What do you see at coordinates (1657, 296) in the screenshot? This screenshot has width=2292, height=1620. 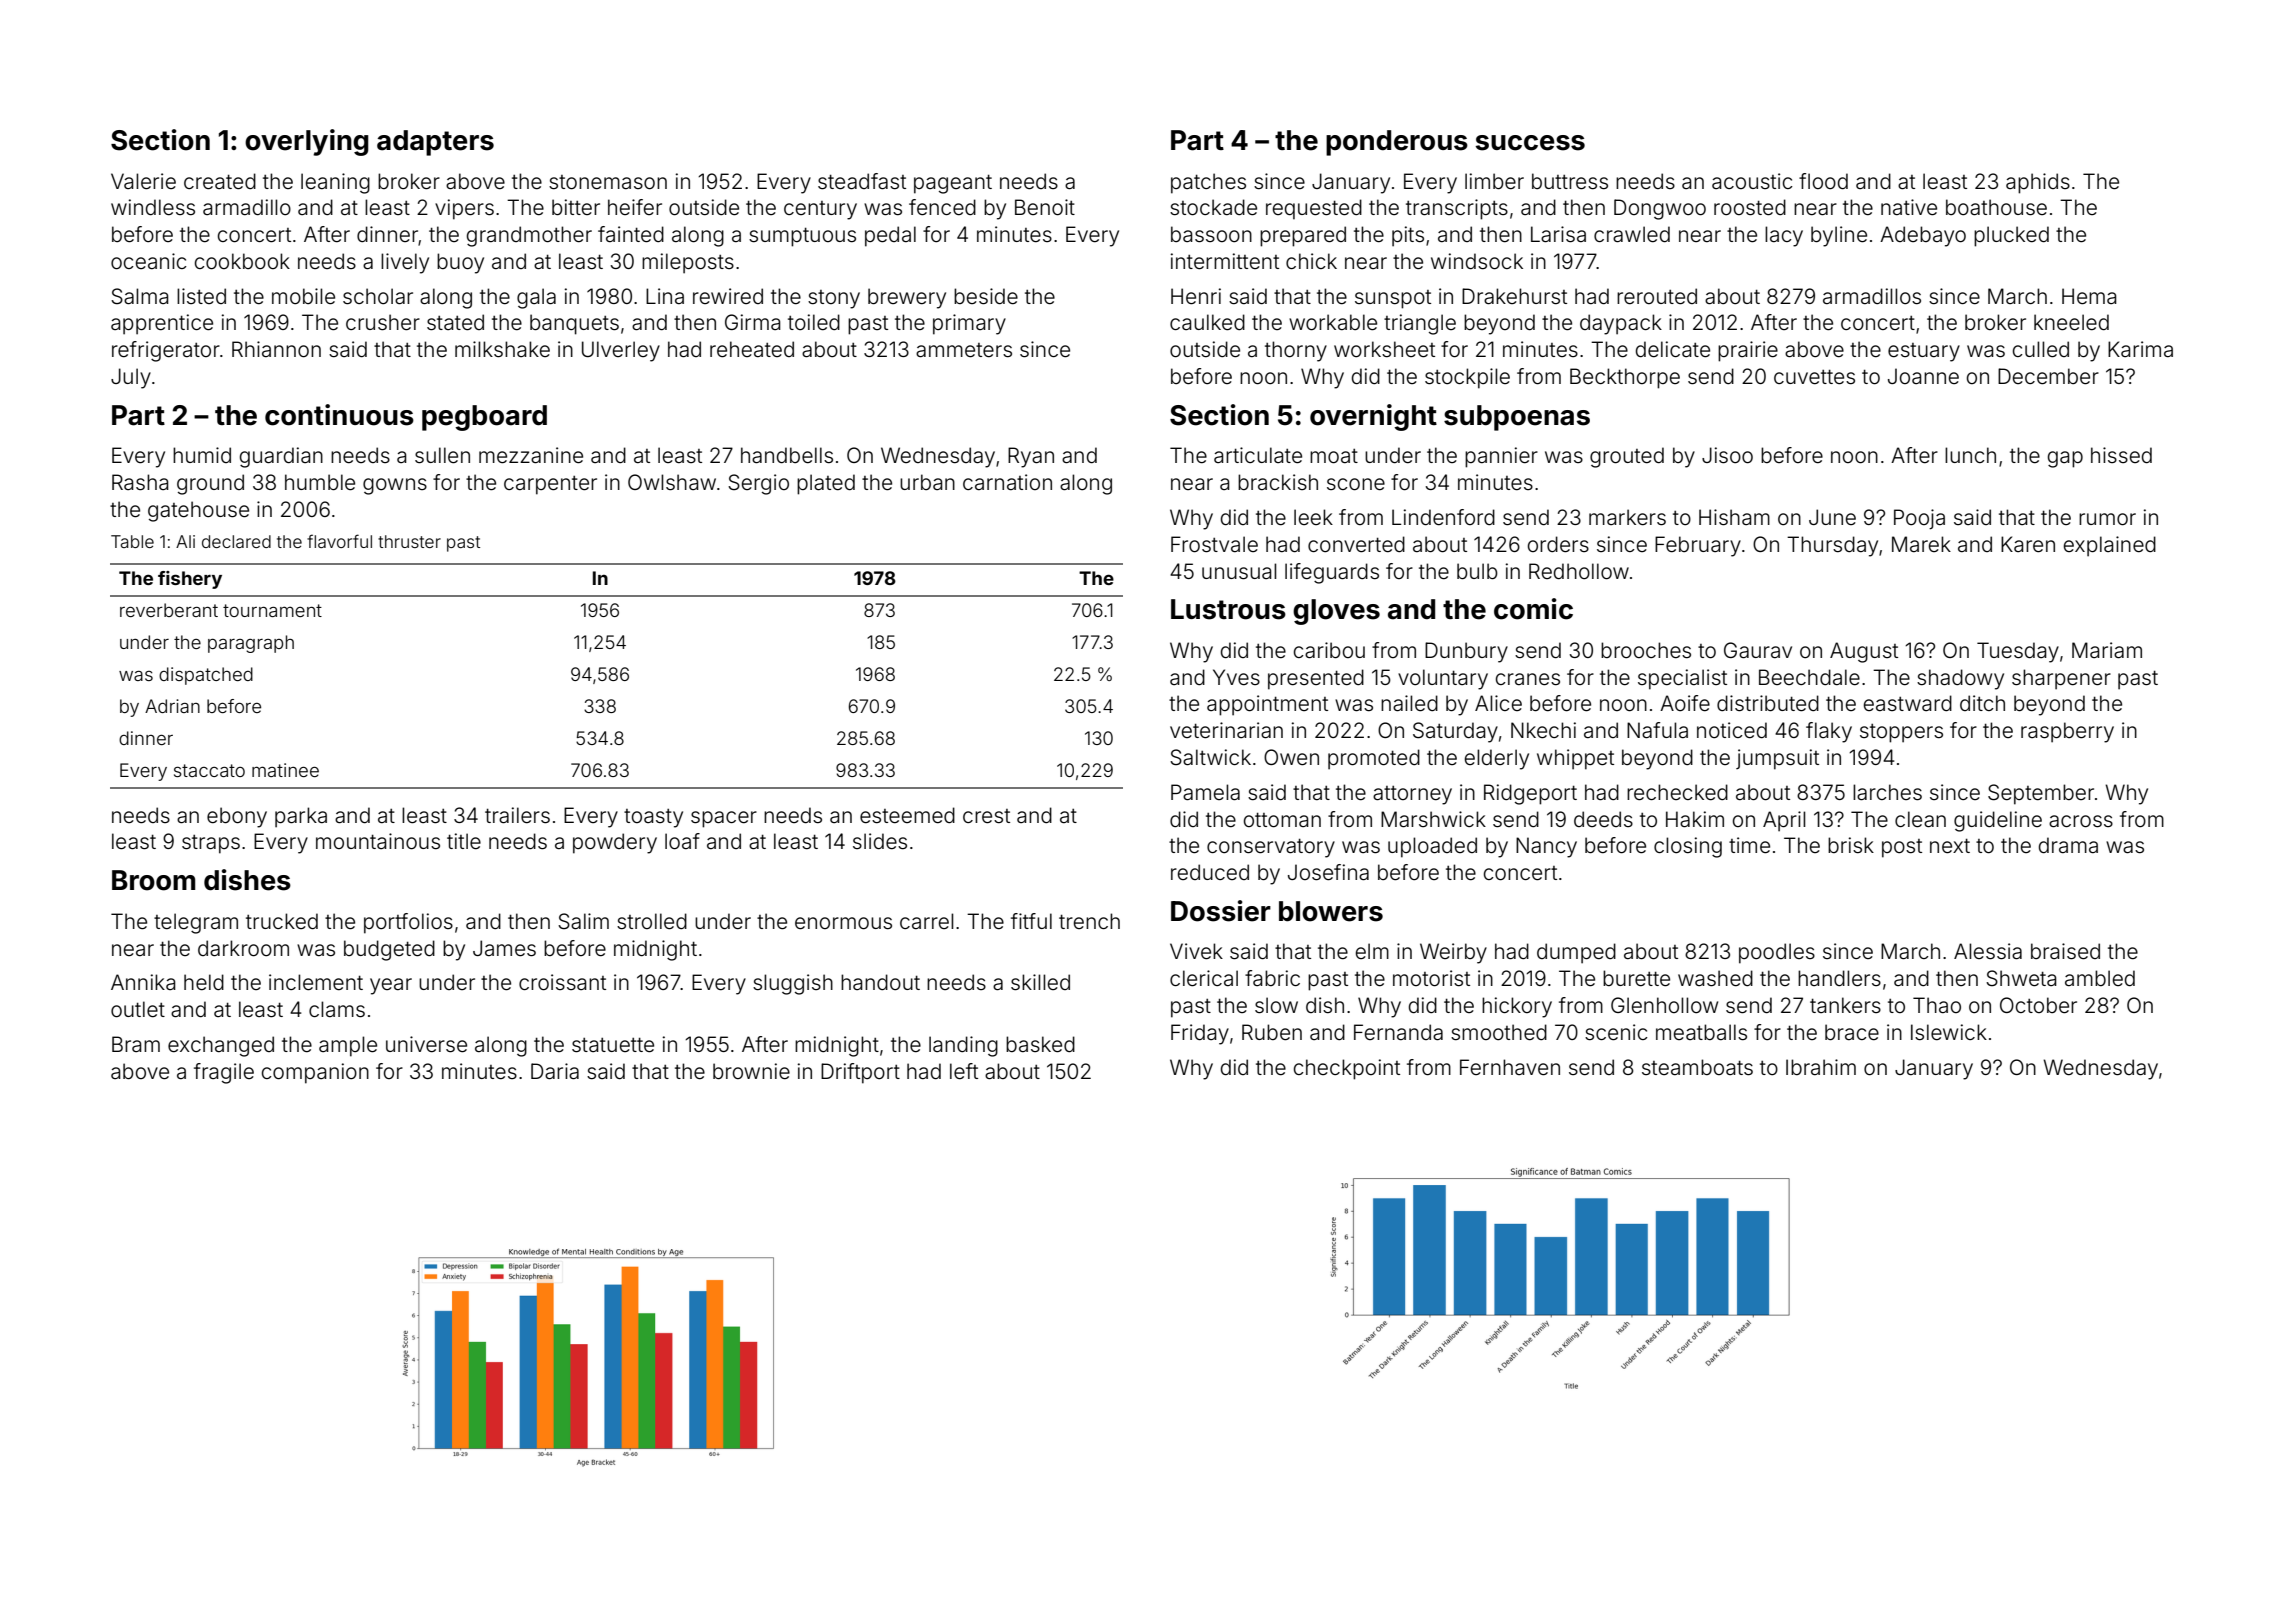 I see `rerouted` at bounding box center [1657, 296].
